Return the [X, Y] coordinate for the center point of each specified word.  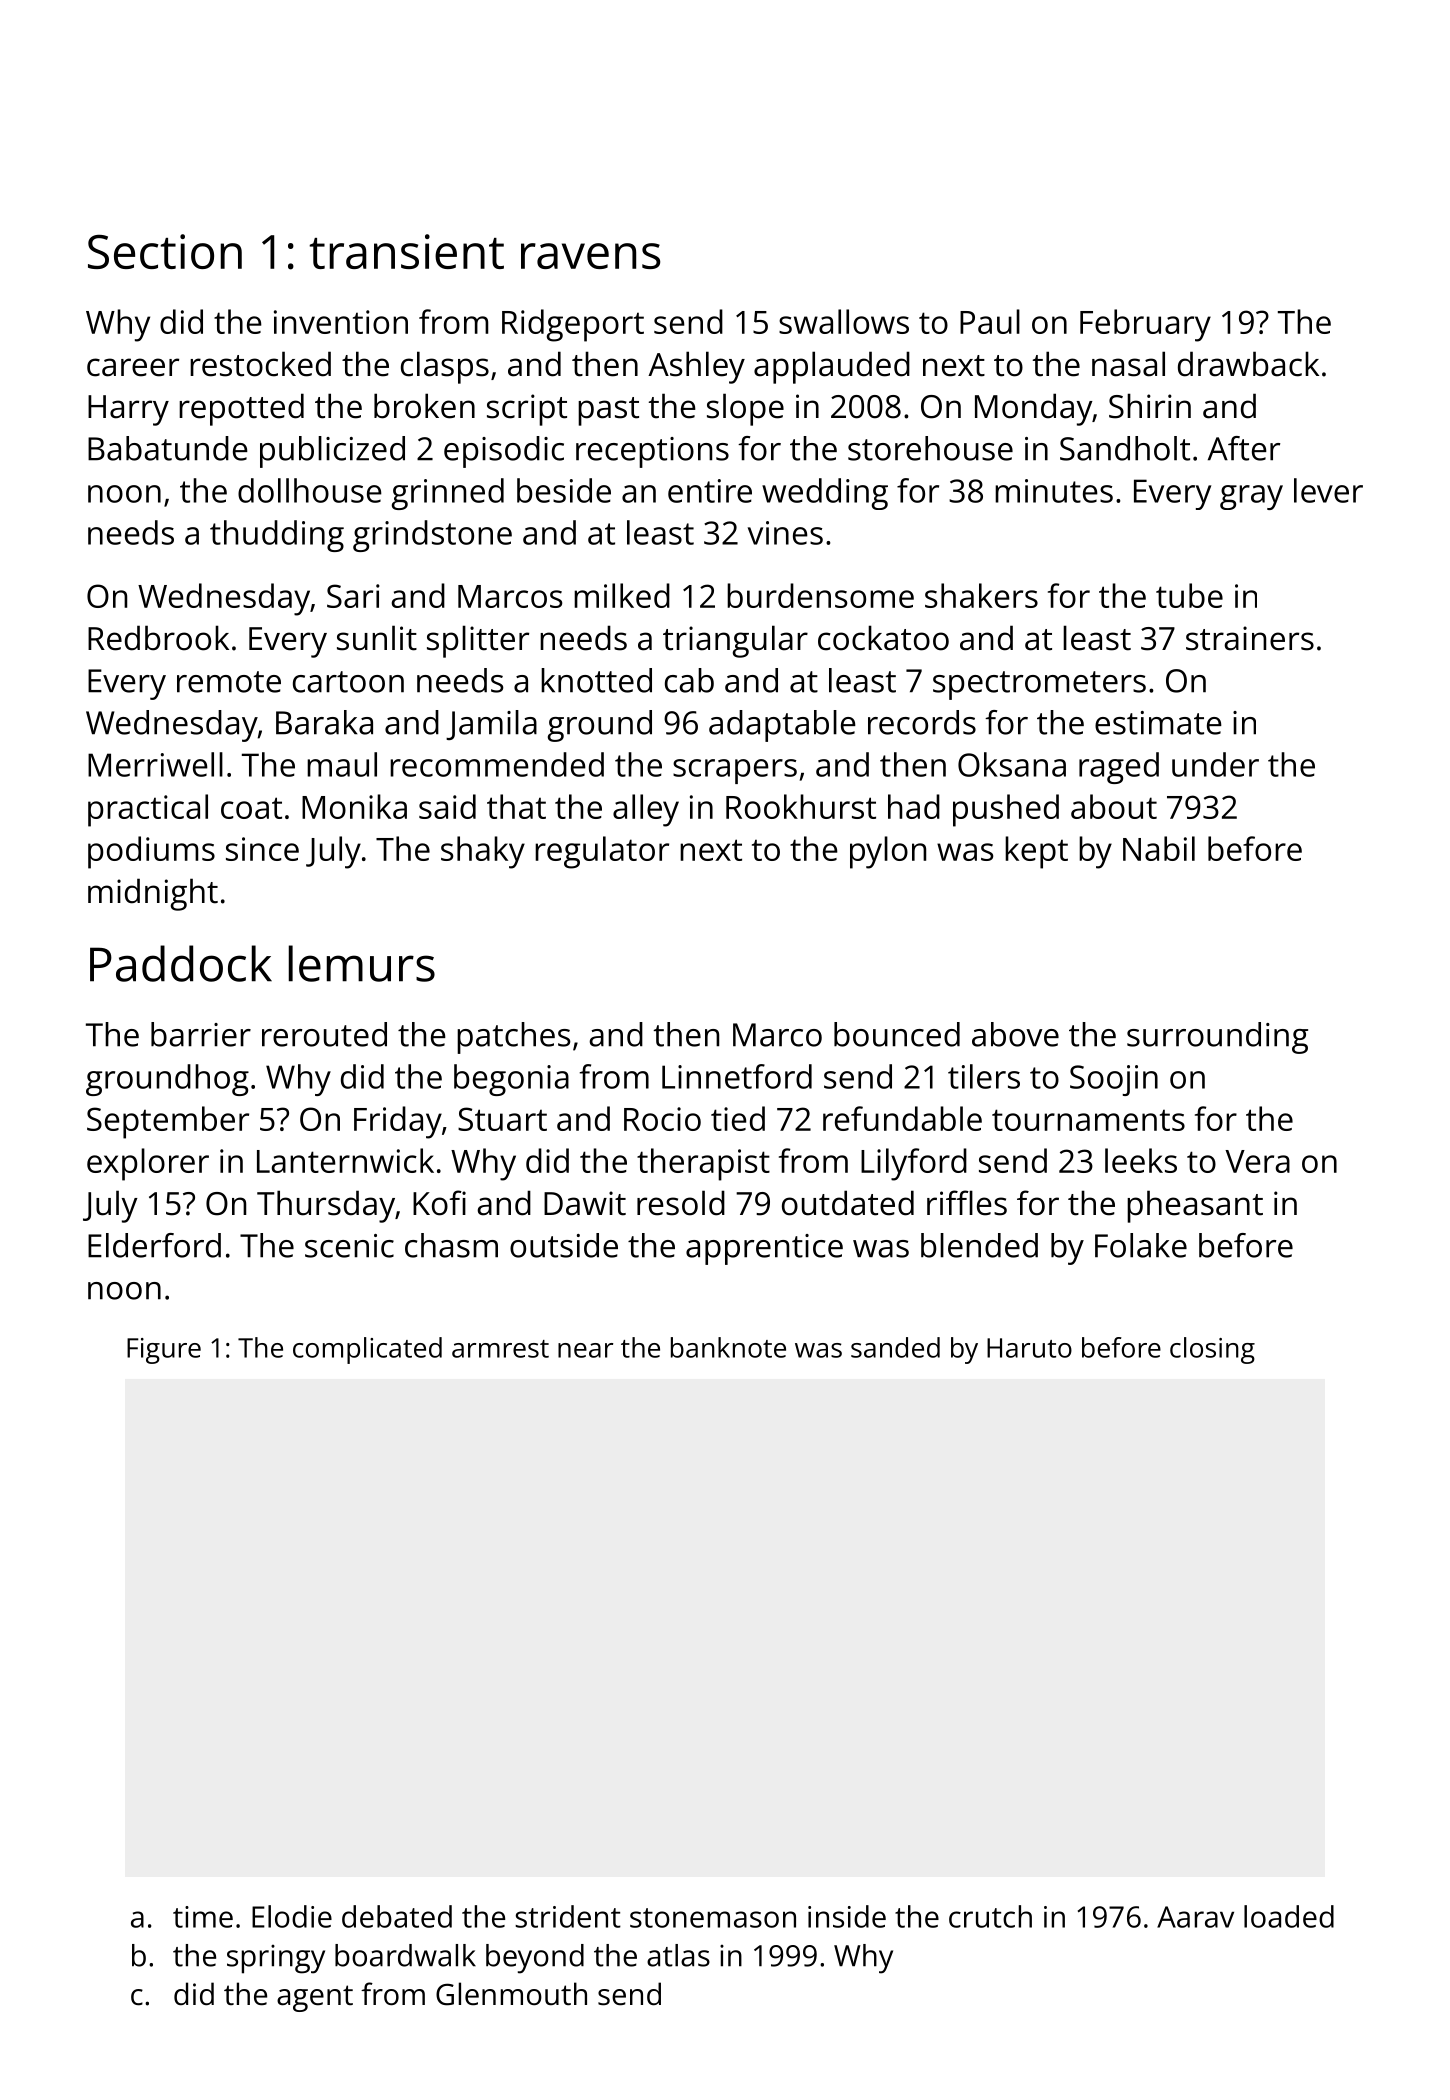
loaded [1289, 1916]
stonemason [713, 1918]
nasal [1128, 364]
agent [315, 1998]
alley [646, 810]
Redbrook [158, 638]
